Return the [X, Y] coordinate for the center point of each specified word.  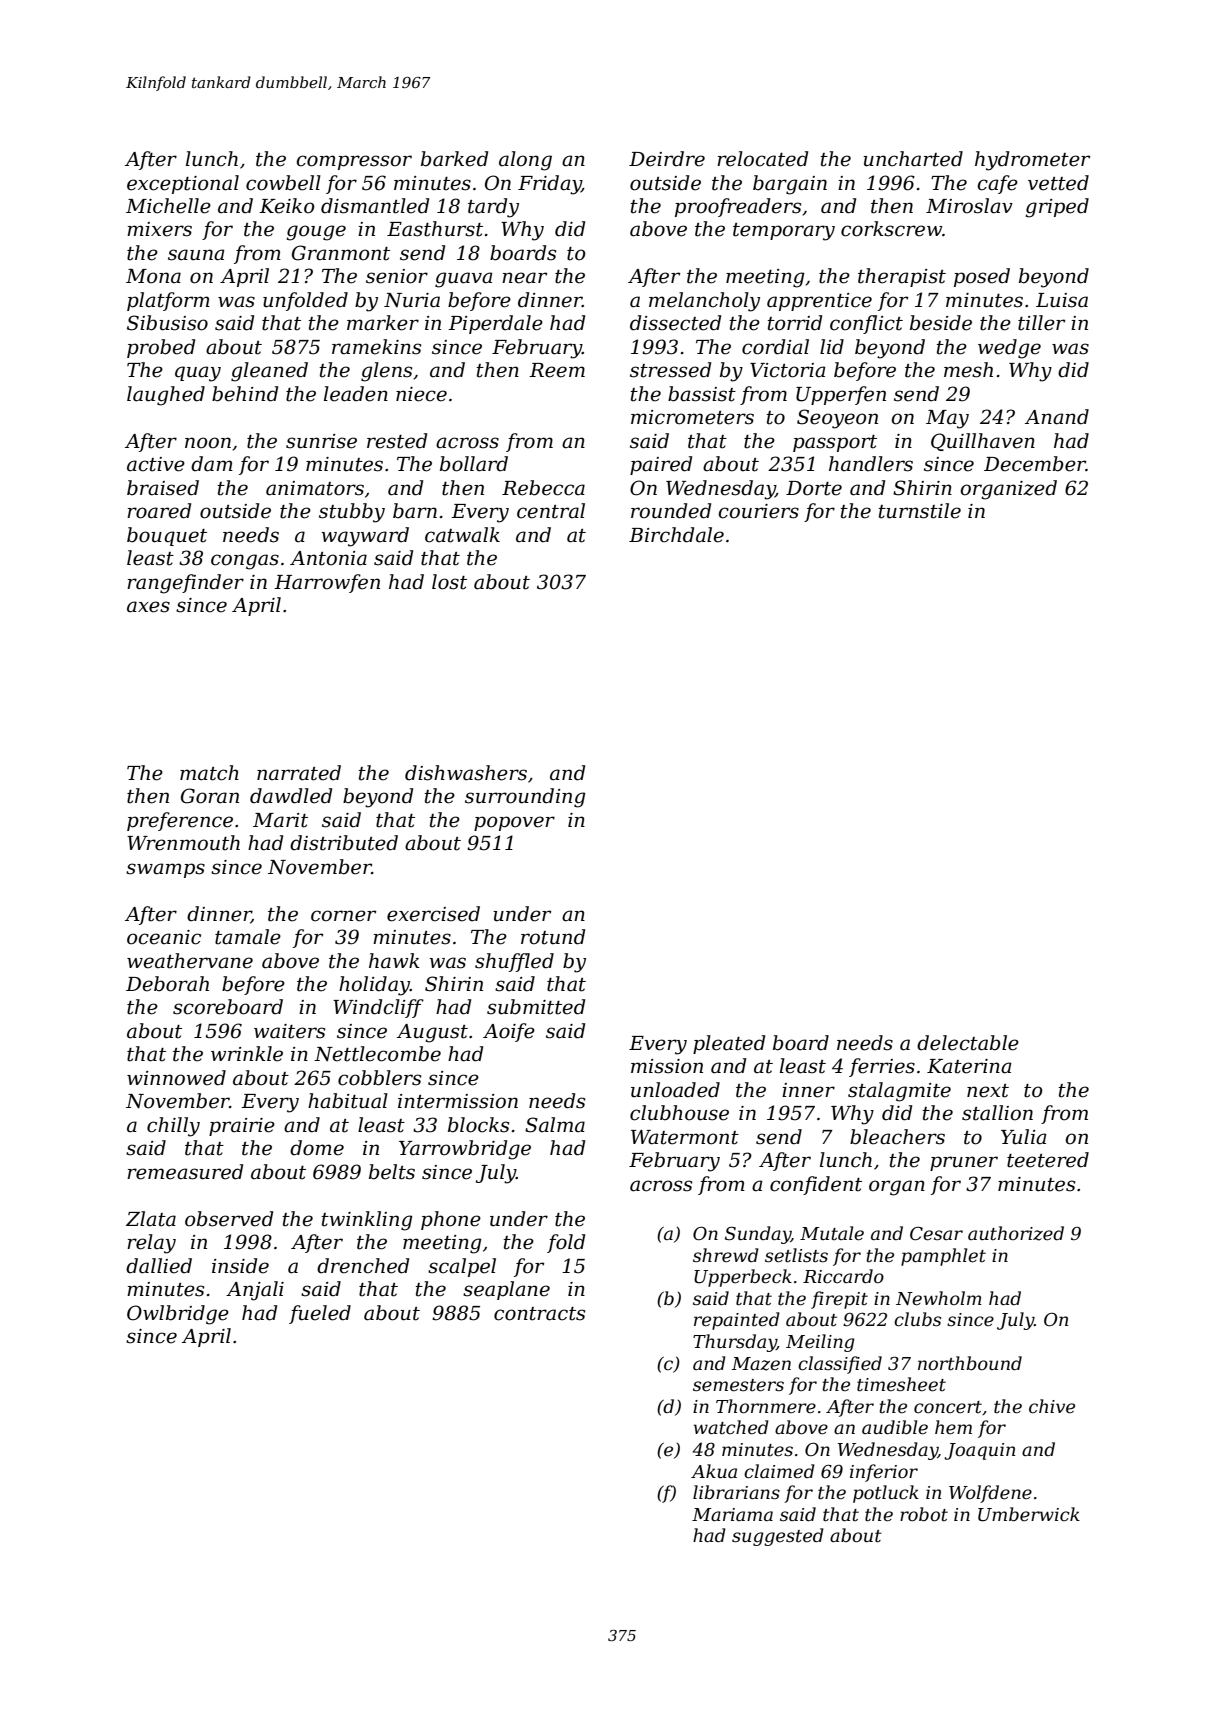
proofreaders [738, 207]
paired [661, 465]
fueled [320, 1314]
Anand [1057, 417]
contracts [539, 1314]
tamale [248, 937]
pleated [729, 1044]
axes [148, 607]
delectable [968, 1043]
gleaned [269, 372]
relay [151, 1244]
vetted [1058, 183]
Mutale [832, 1233]
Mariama [732, 1514]
